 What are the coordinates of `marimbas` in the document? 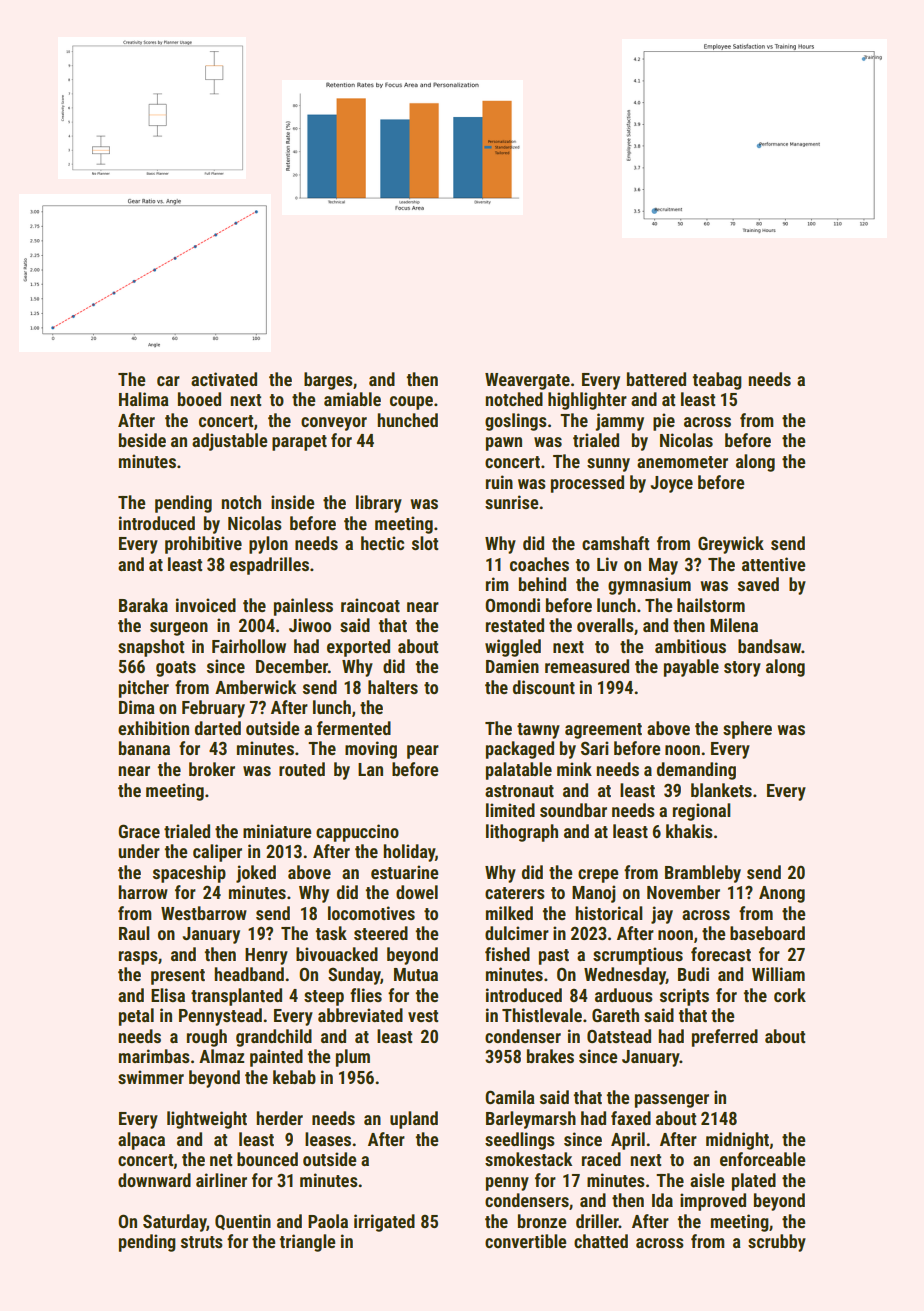 It's located at (154, 1056).
